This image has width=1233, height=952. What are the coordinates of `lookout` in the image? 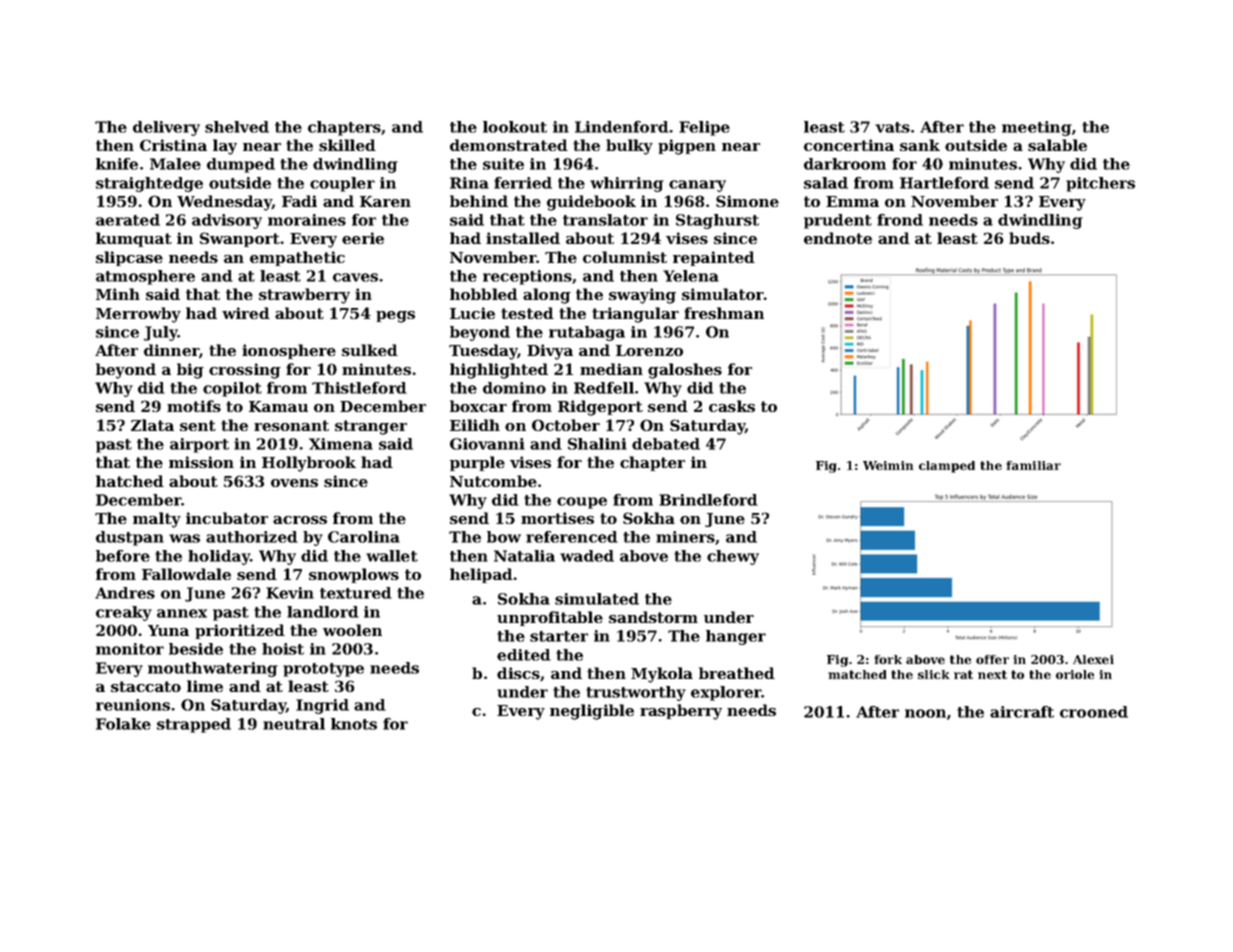 It's located at (515, 127).
